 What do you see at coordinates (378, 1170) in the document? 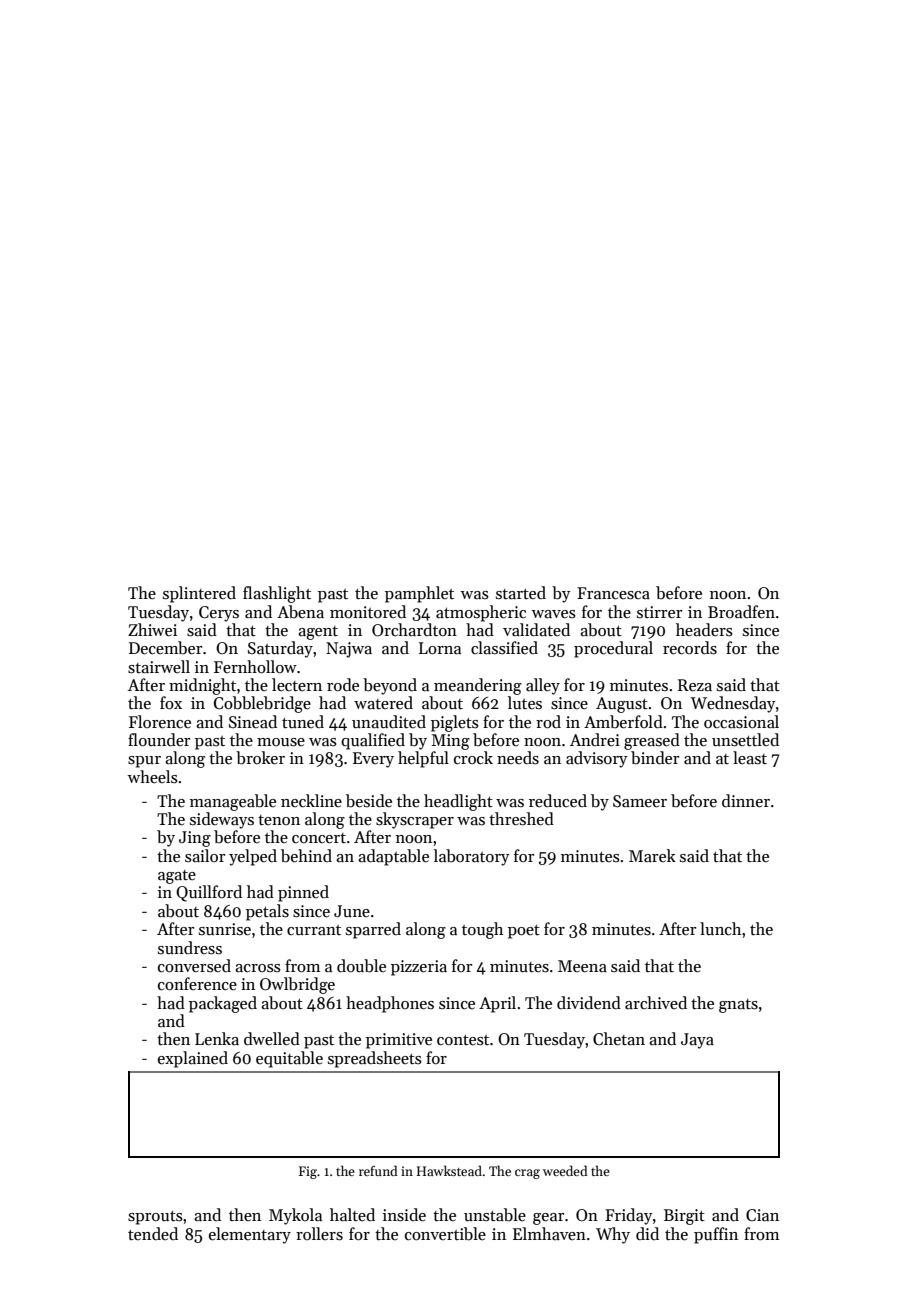
I see `refund` at bounding box center [378, 1170].
